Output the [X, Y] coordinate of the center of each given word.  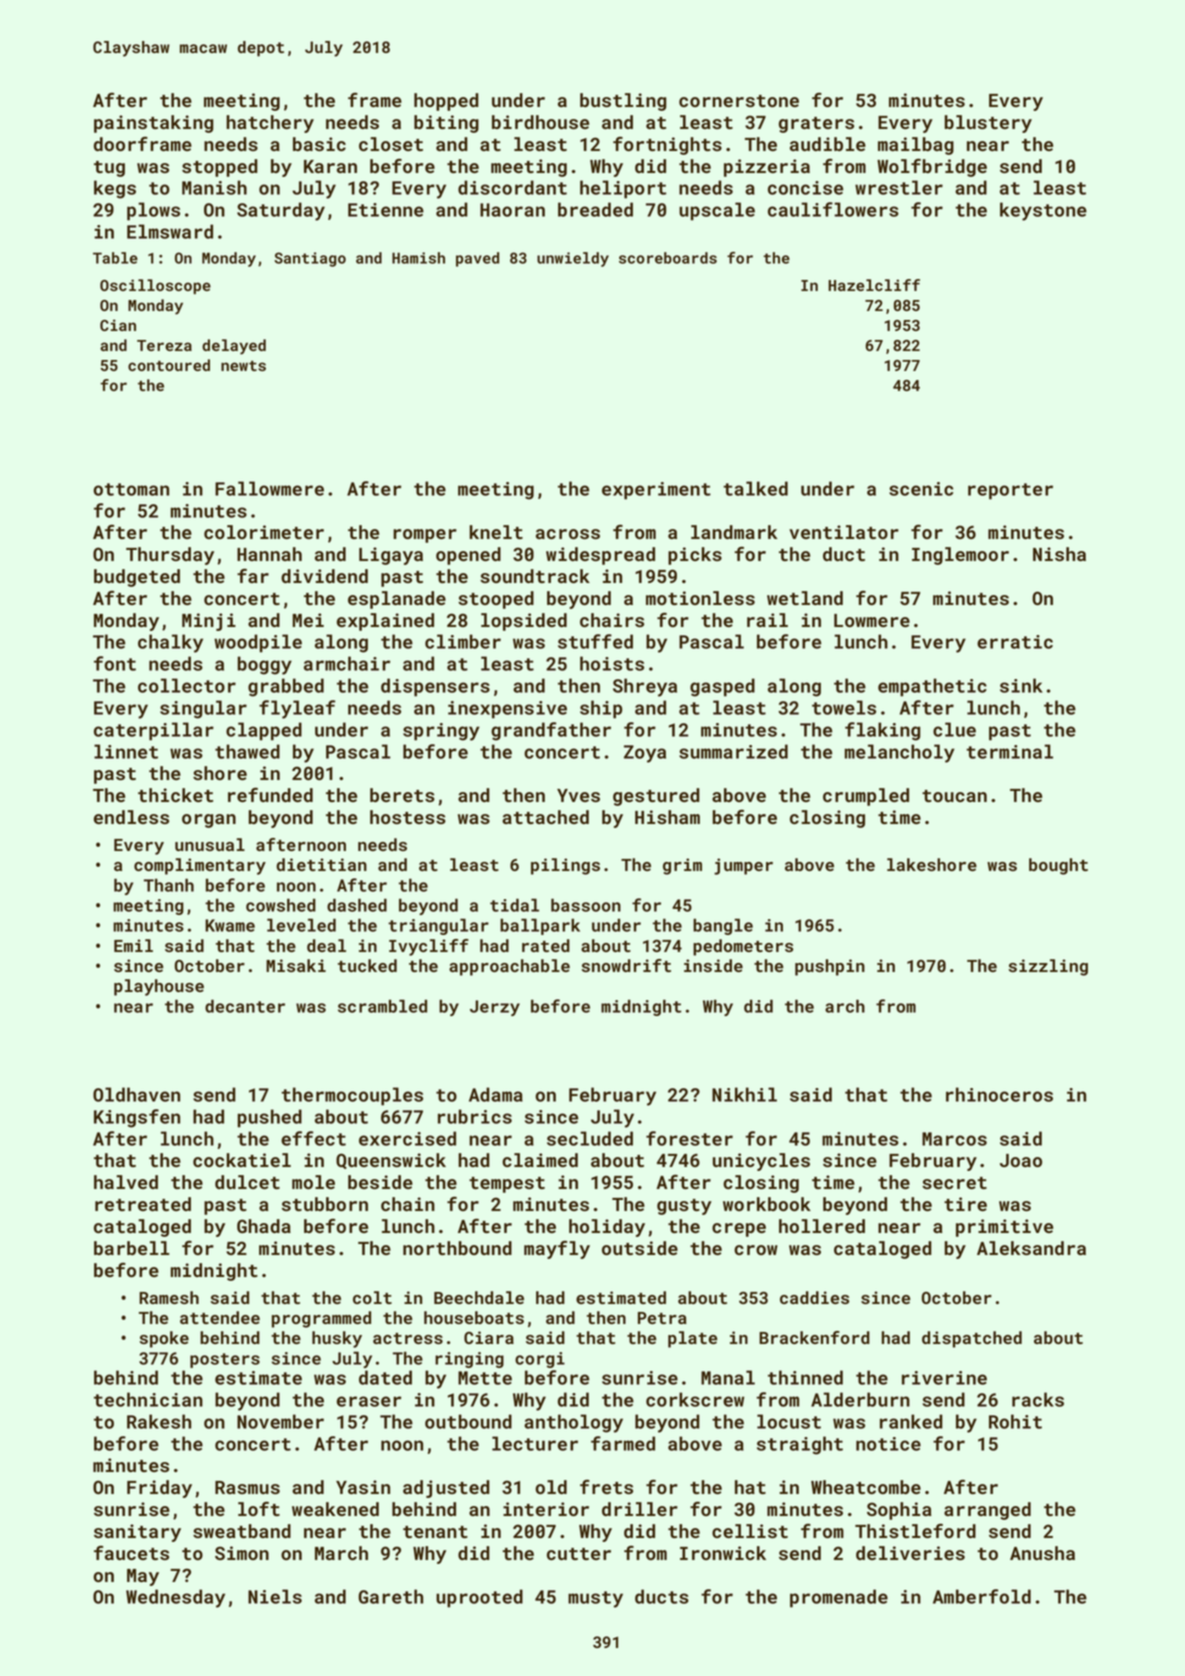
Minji [209, 622]
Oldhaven [136, 1094]
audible [828, 144]
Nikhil [744, 1094]
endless [131, 817]
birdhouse [540, 122]
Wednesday [175, 1598]
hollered [822, 1226]
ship [601, 709]
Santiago [310, 259]
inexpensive [507, 710]
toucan [954, 796]
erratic [1015, 642]
